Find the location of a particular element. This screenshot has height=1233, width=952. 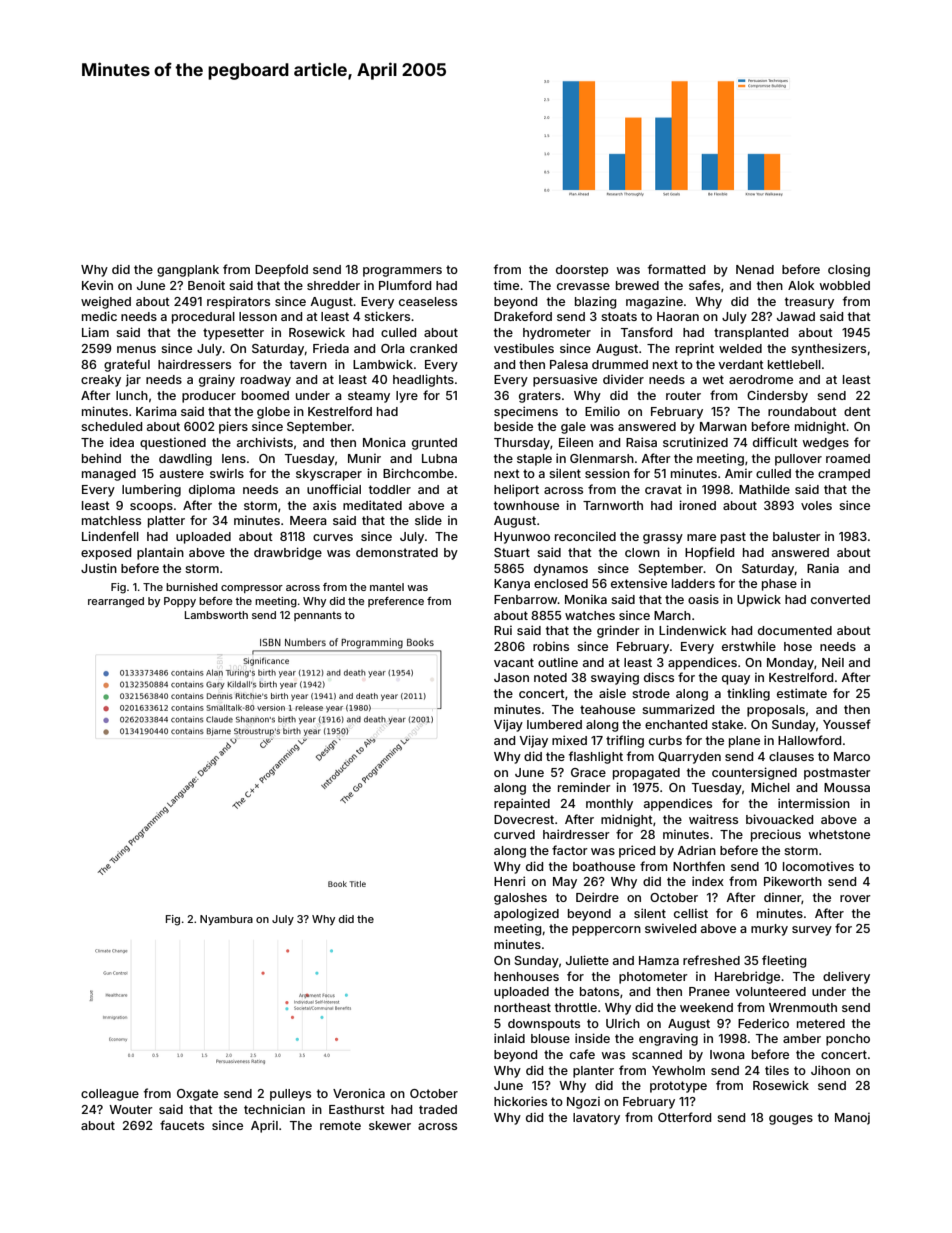

Lambsworth is located at coordinates (216, 615).
